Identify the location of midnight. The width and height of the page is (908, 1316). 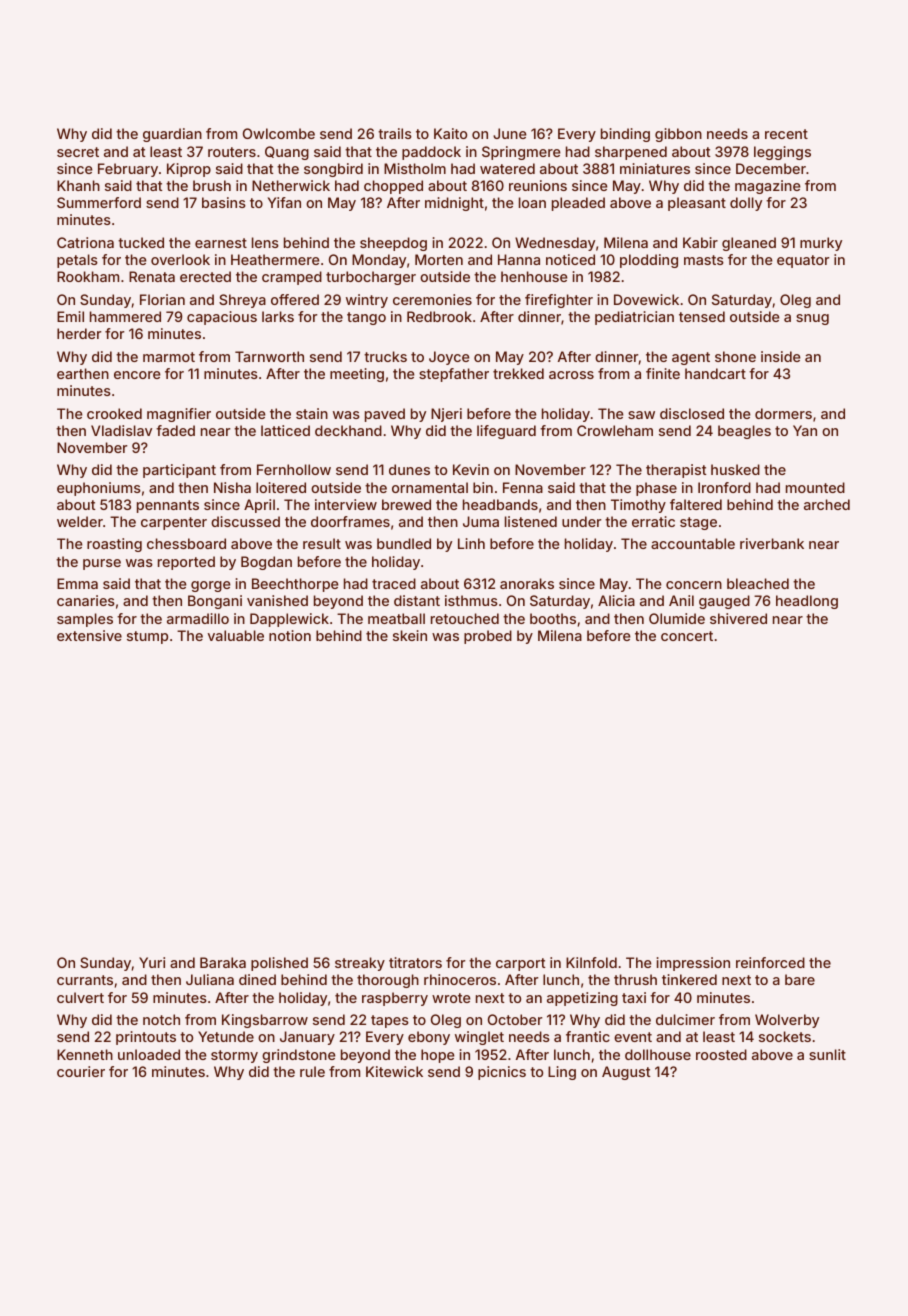
(454, 204).
